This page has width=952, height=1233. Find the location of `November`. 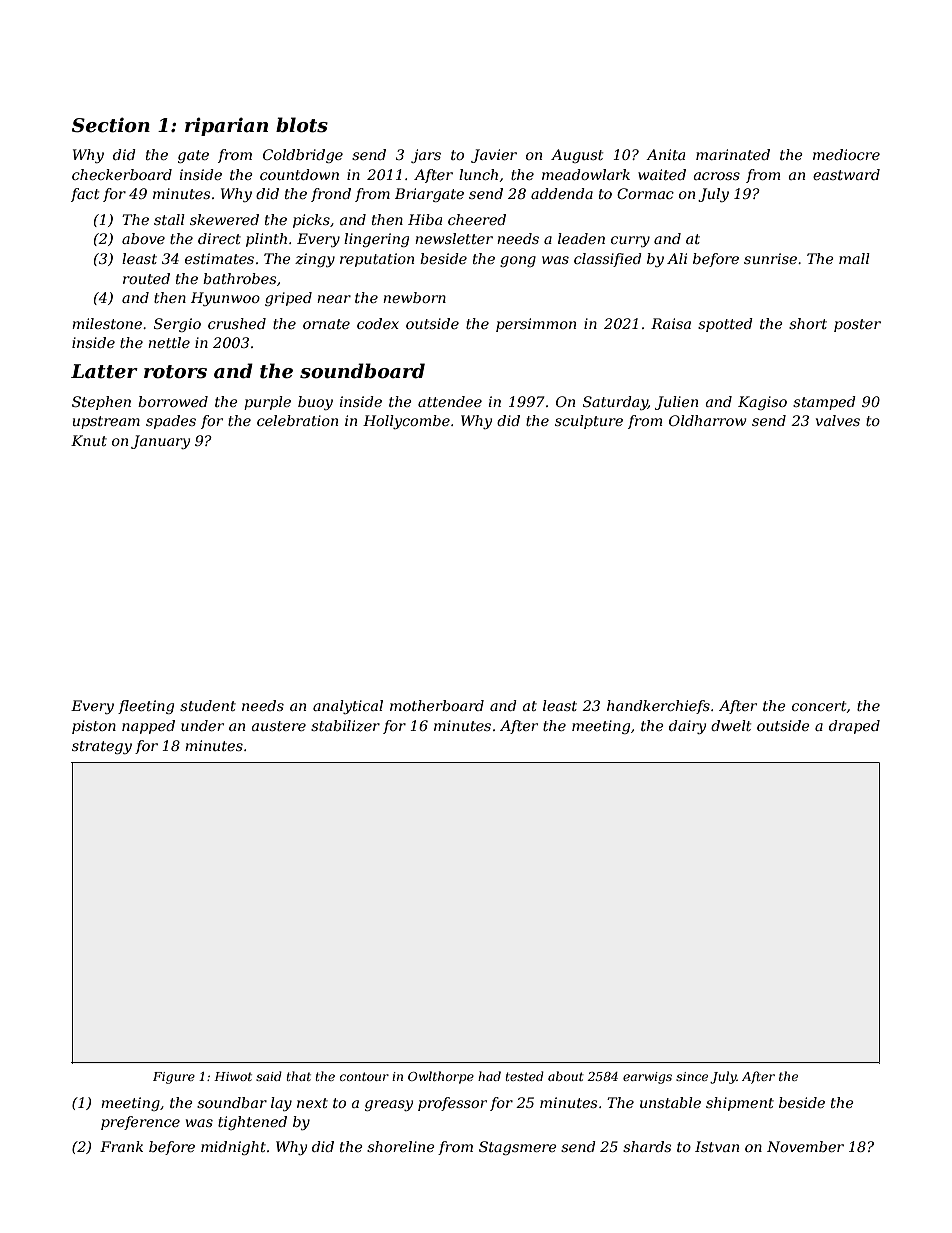

November is located at coordinates (805, 1146).
